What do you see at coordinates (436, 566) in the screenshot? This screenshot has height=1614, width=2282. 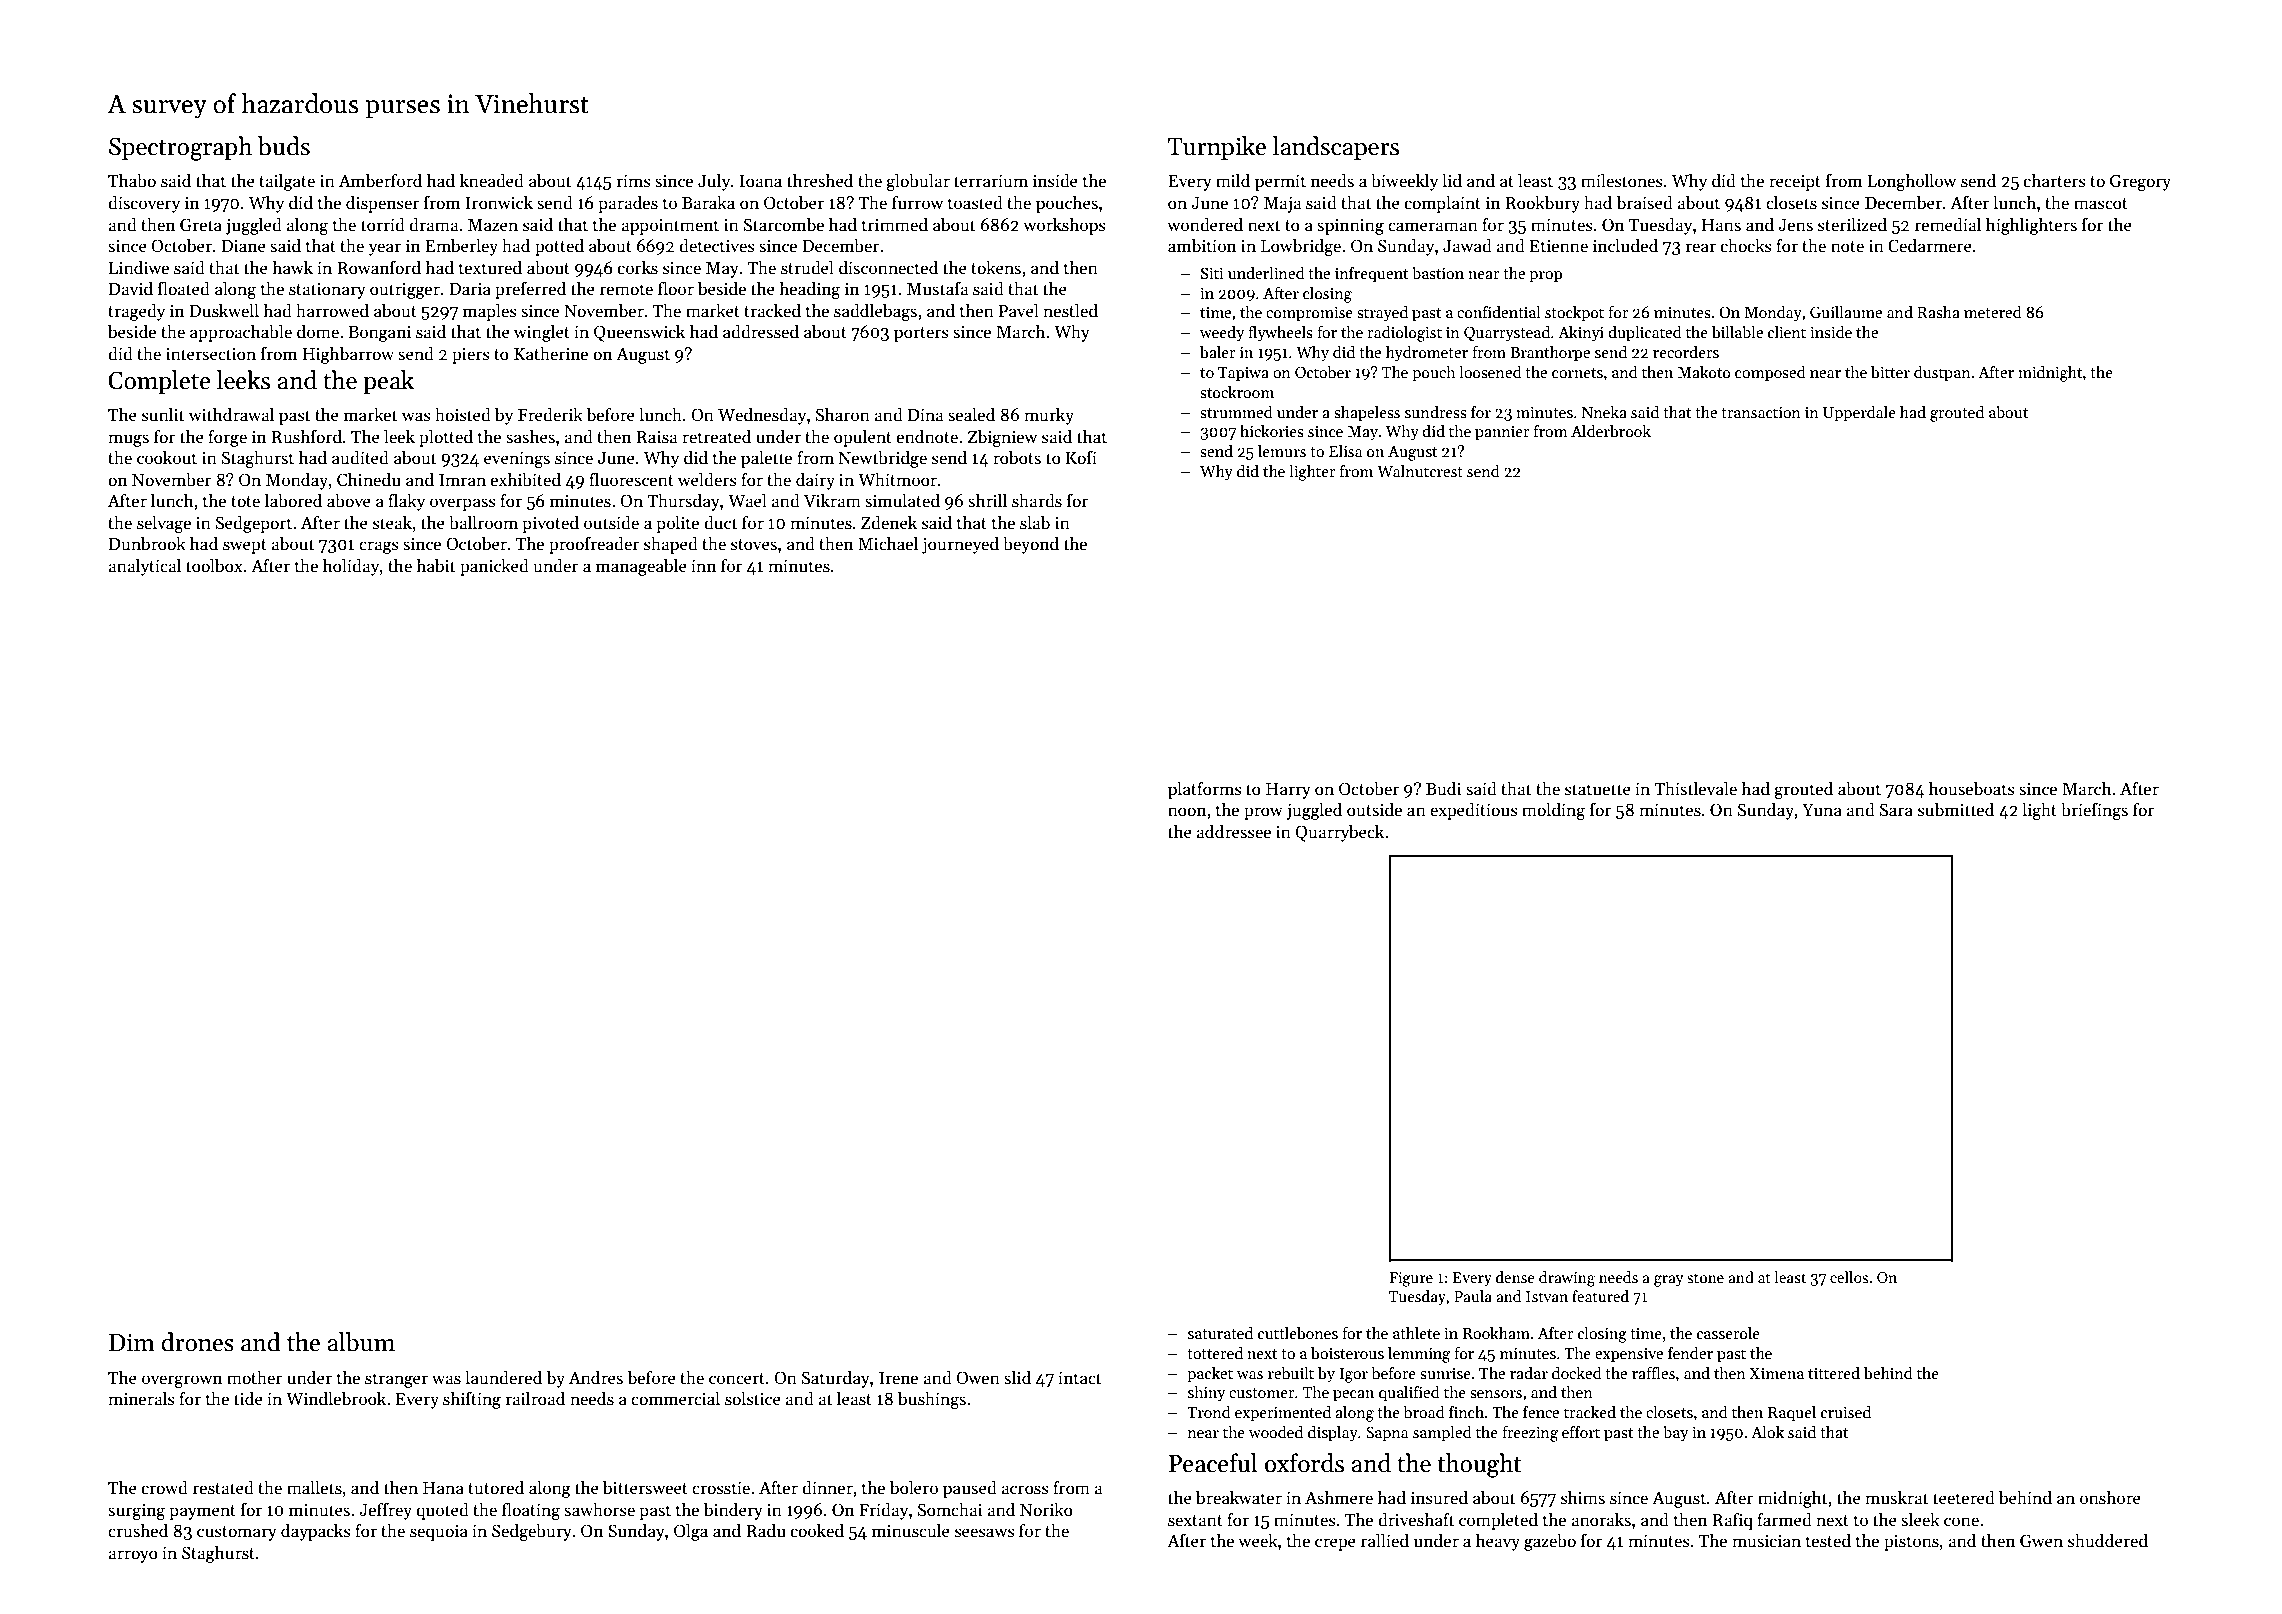 I see `habit` at bounding box center [436, 566].
